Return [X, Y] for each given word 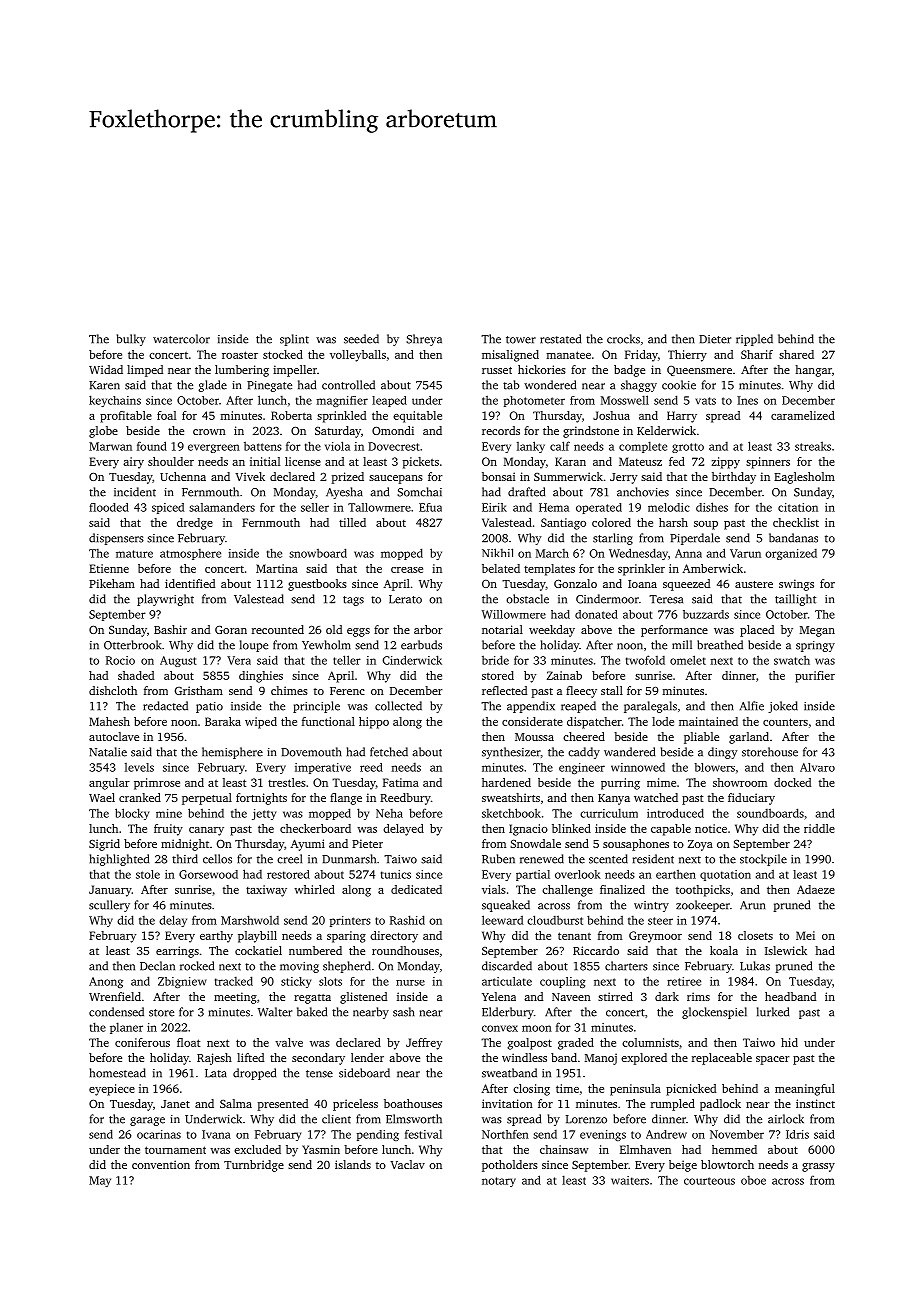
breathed [720, 645]
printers [350, 921]
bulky [131, 340]
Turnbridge [254, 1166]
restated [560, 339]
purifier [815, 677]
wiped [261, 723]
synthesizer [511, 753]
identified [190, 583]
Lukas [755, 966]
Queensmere [699, 371]
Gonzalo [575, 583]
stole [148, 874]
